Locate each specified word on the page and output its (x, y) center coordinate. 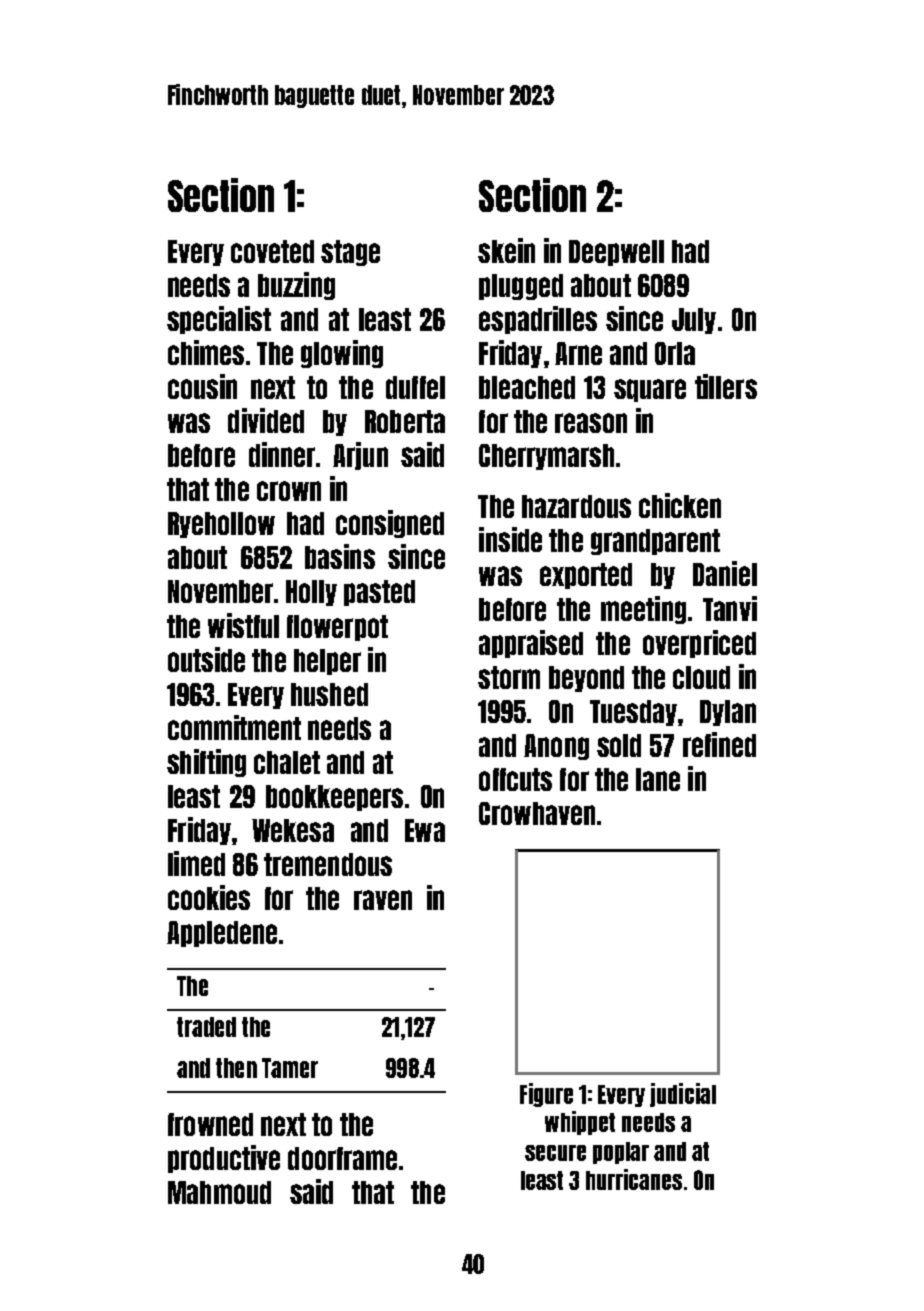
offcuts (515, 779)
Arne (578, 353)
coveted (272, 251)
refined (719, 744)
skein (506, 250)
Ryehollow (221, 525)
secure (555, 1153)
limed (196, 863)
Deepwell (616, 253)
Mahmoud (219, 1192)
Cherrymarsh (546, 457)
